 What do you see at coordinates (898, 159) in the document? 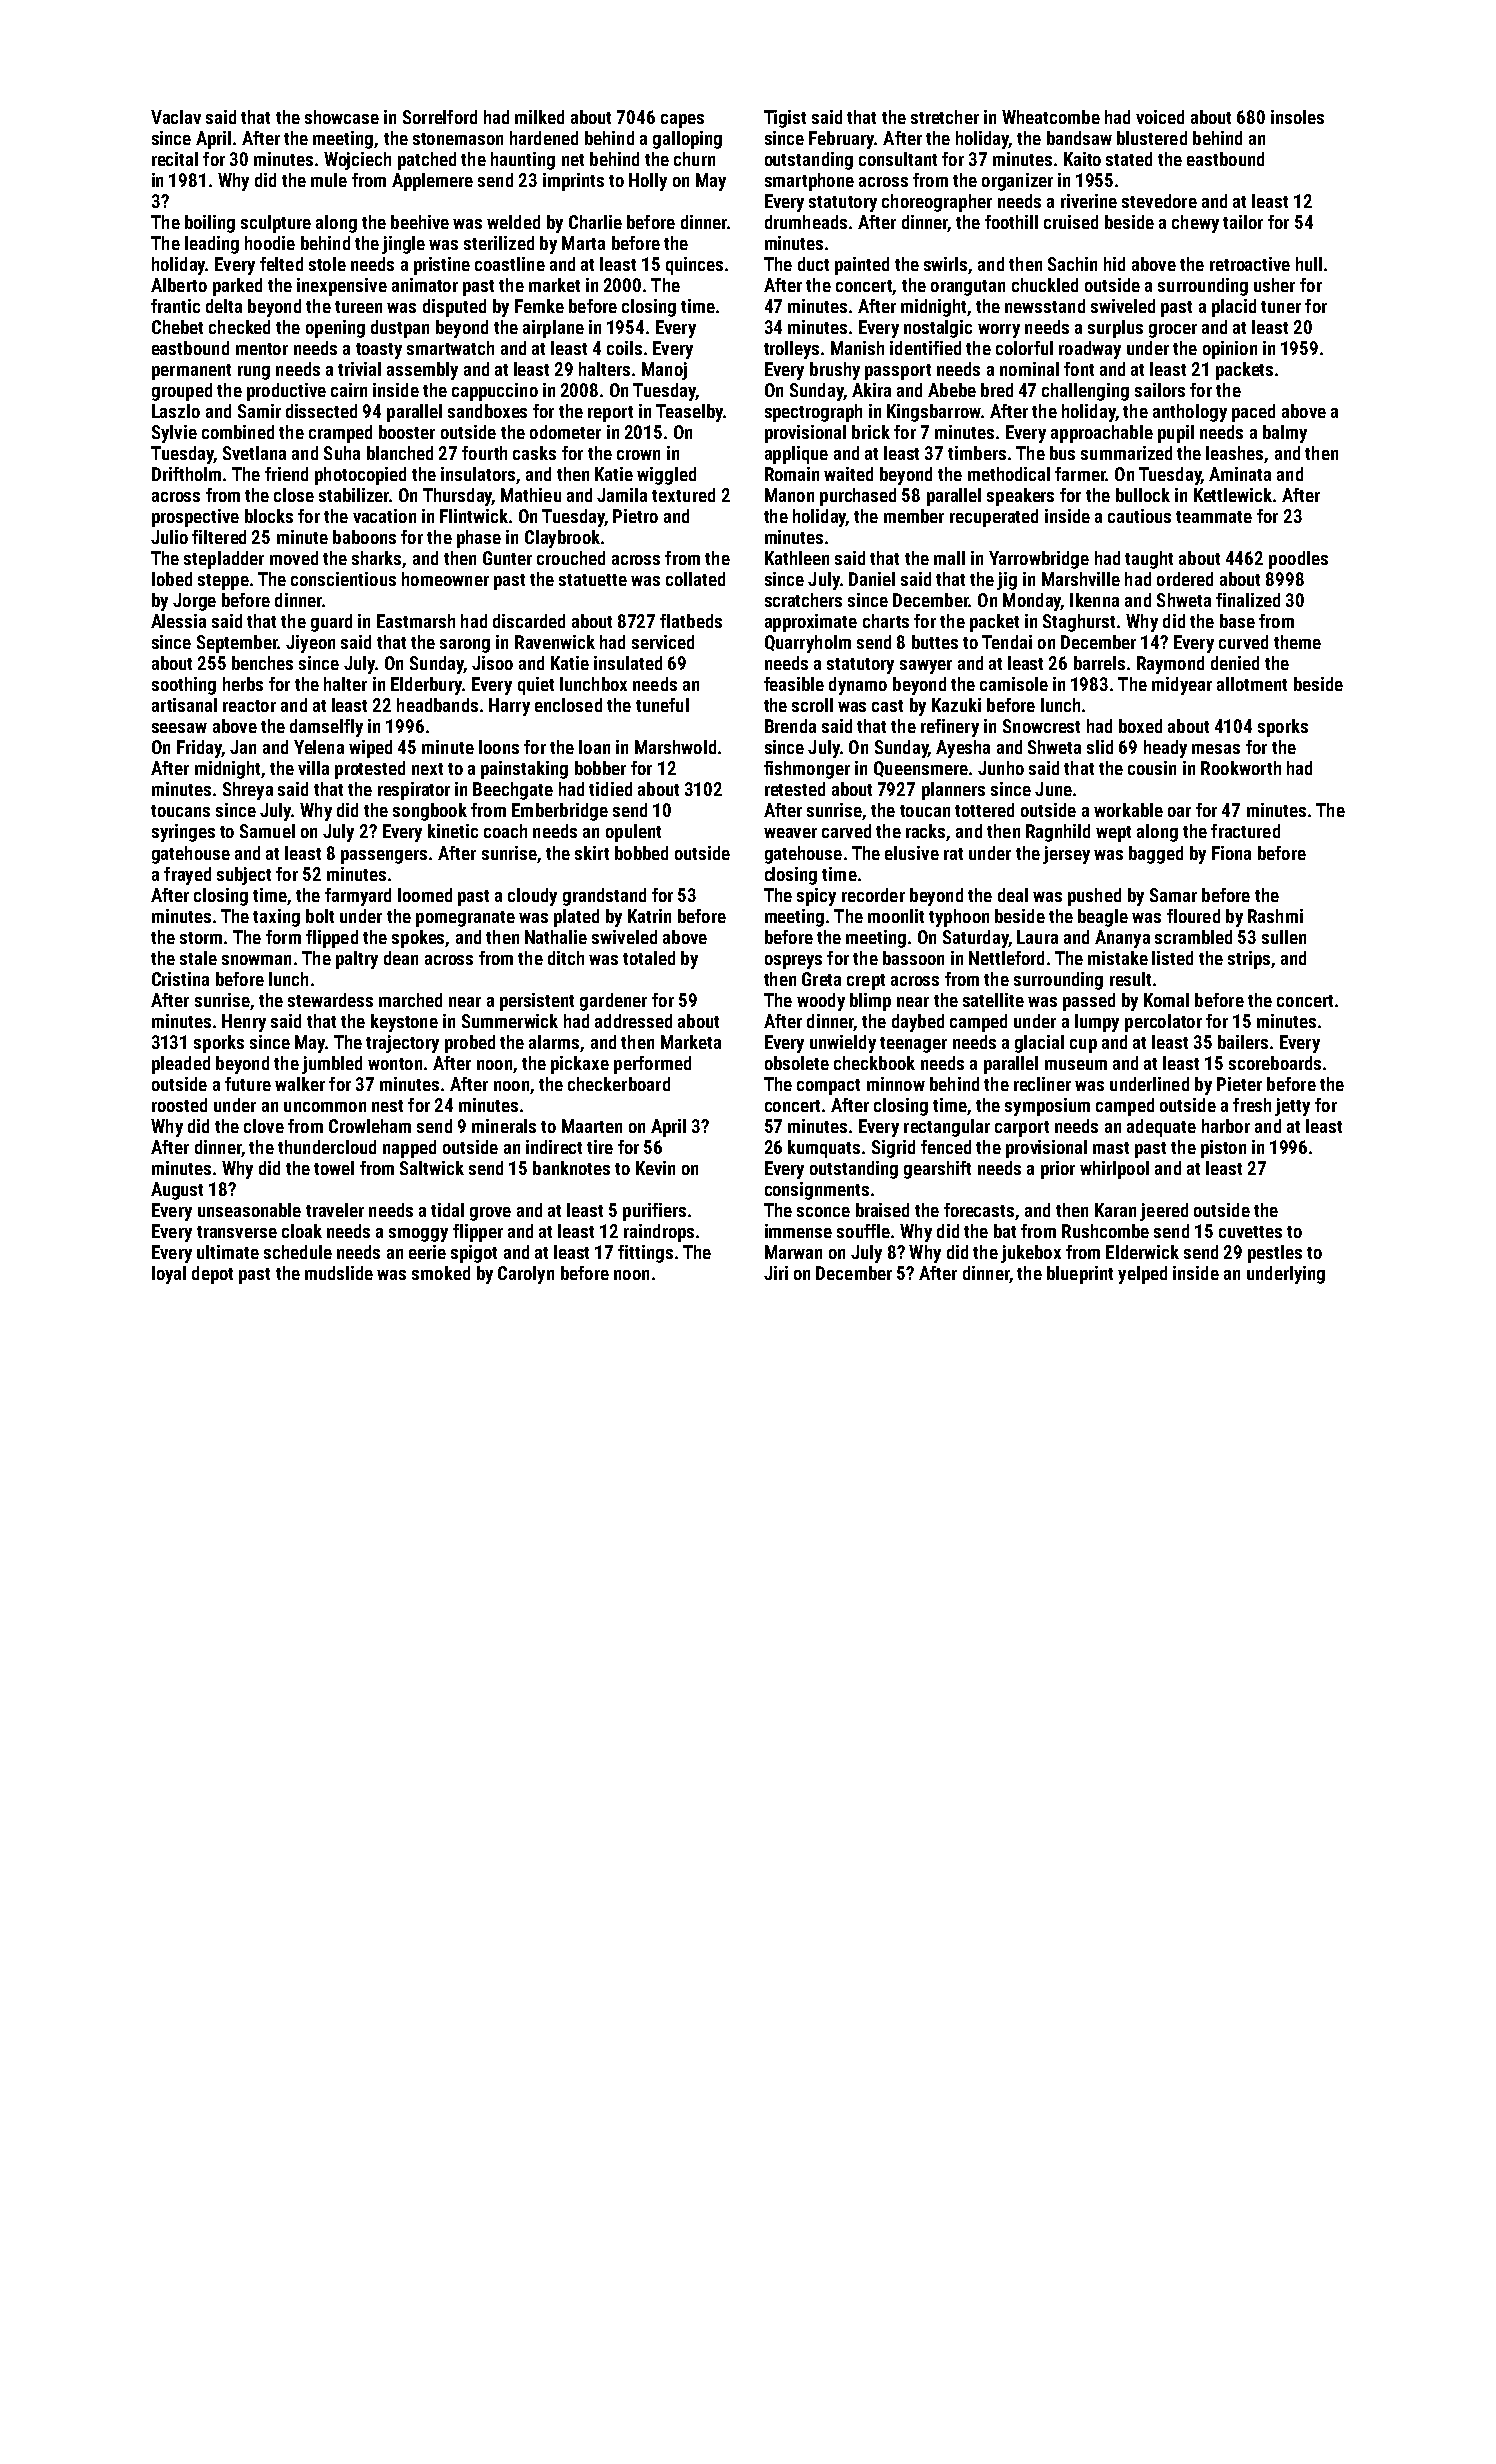
I see `consultant` at bounding box center [898, 159].
